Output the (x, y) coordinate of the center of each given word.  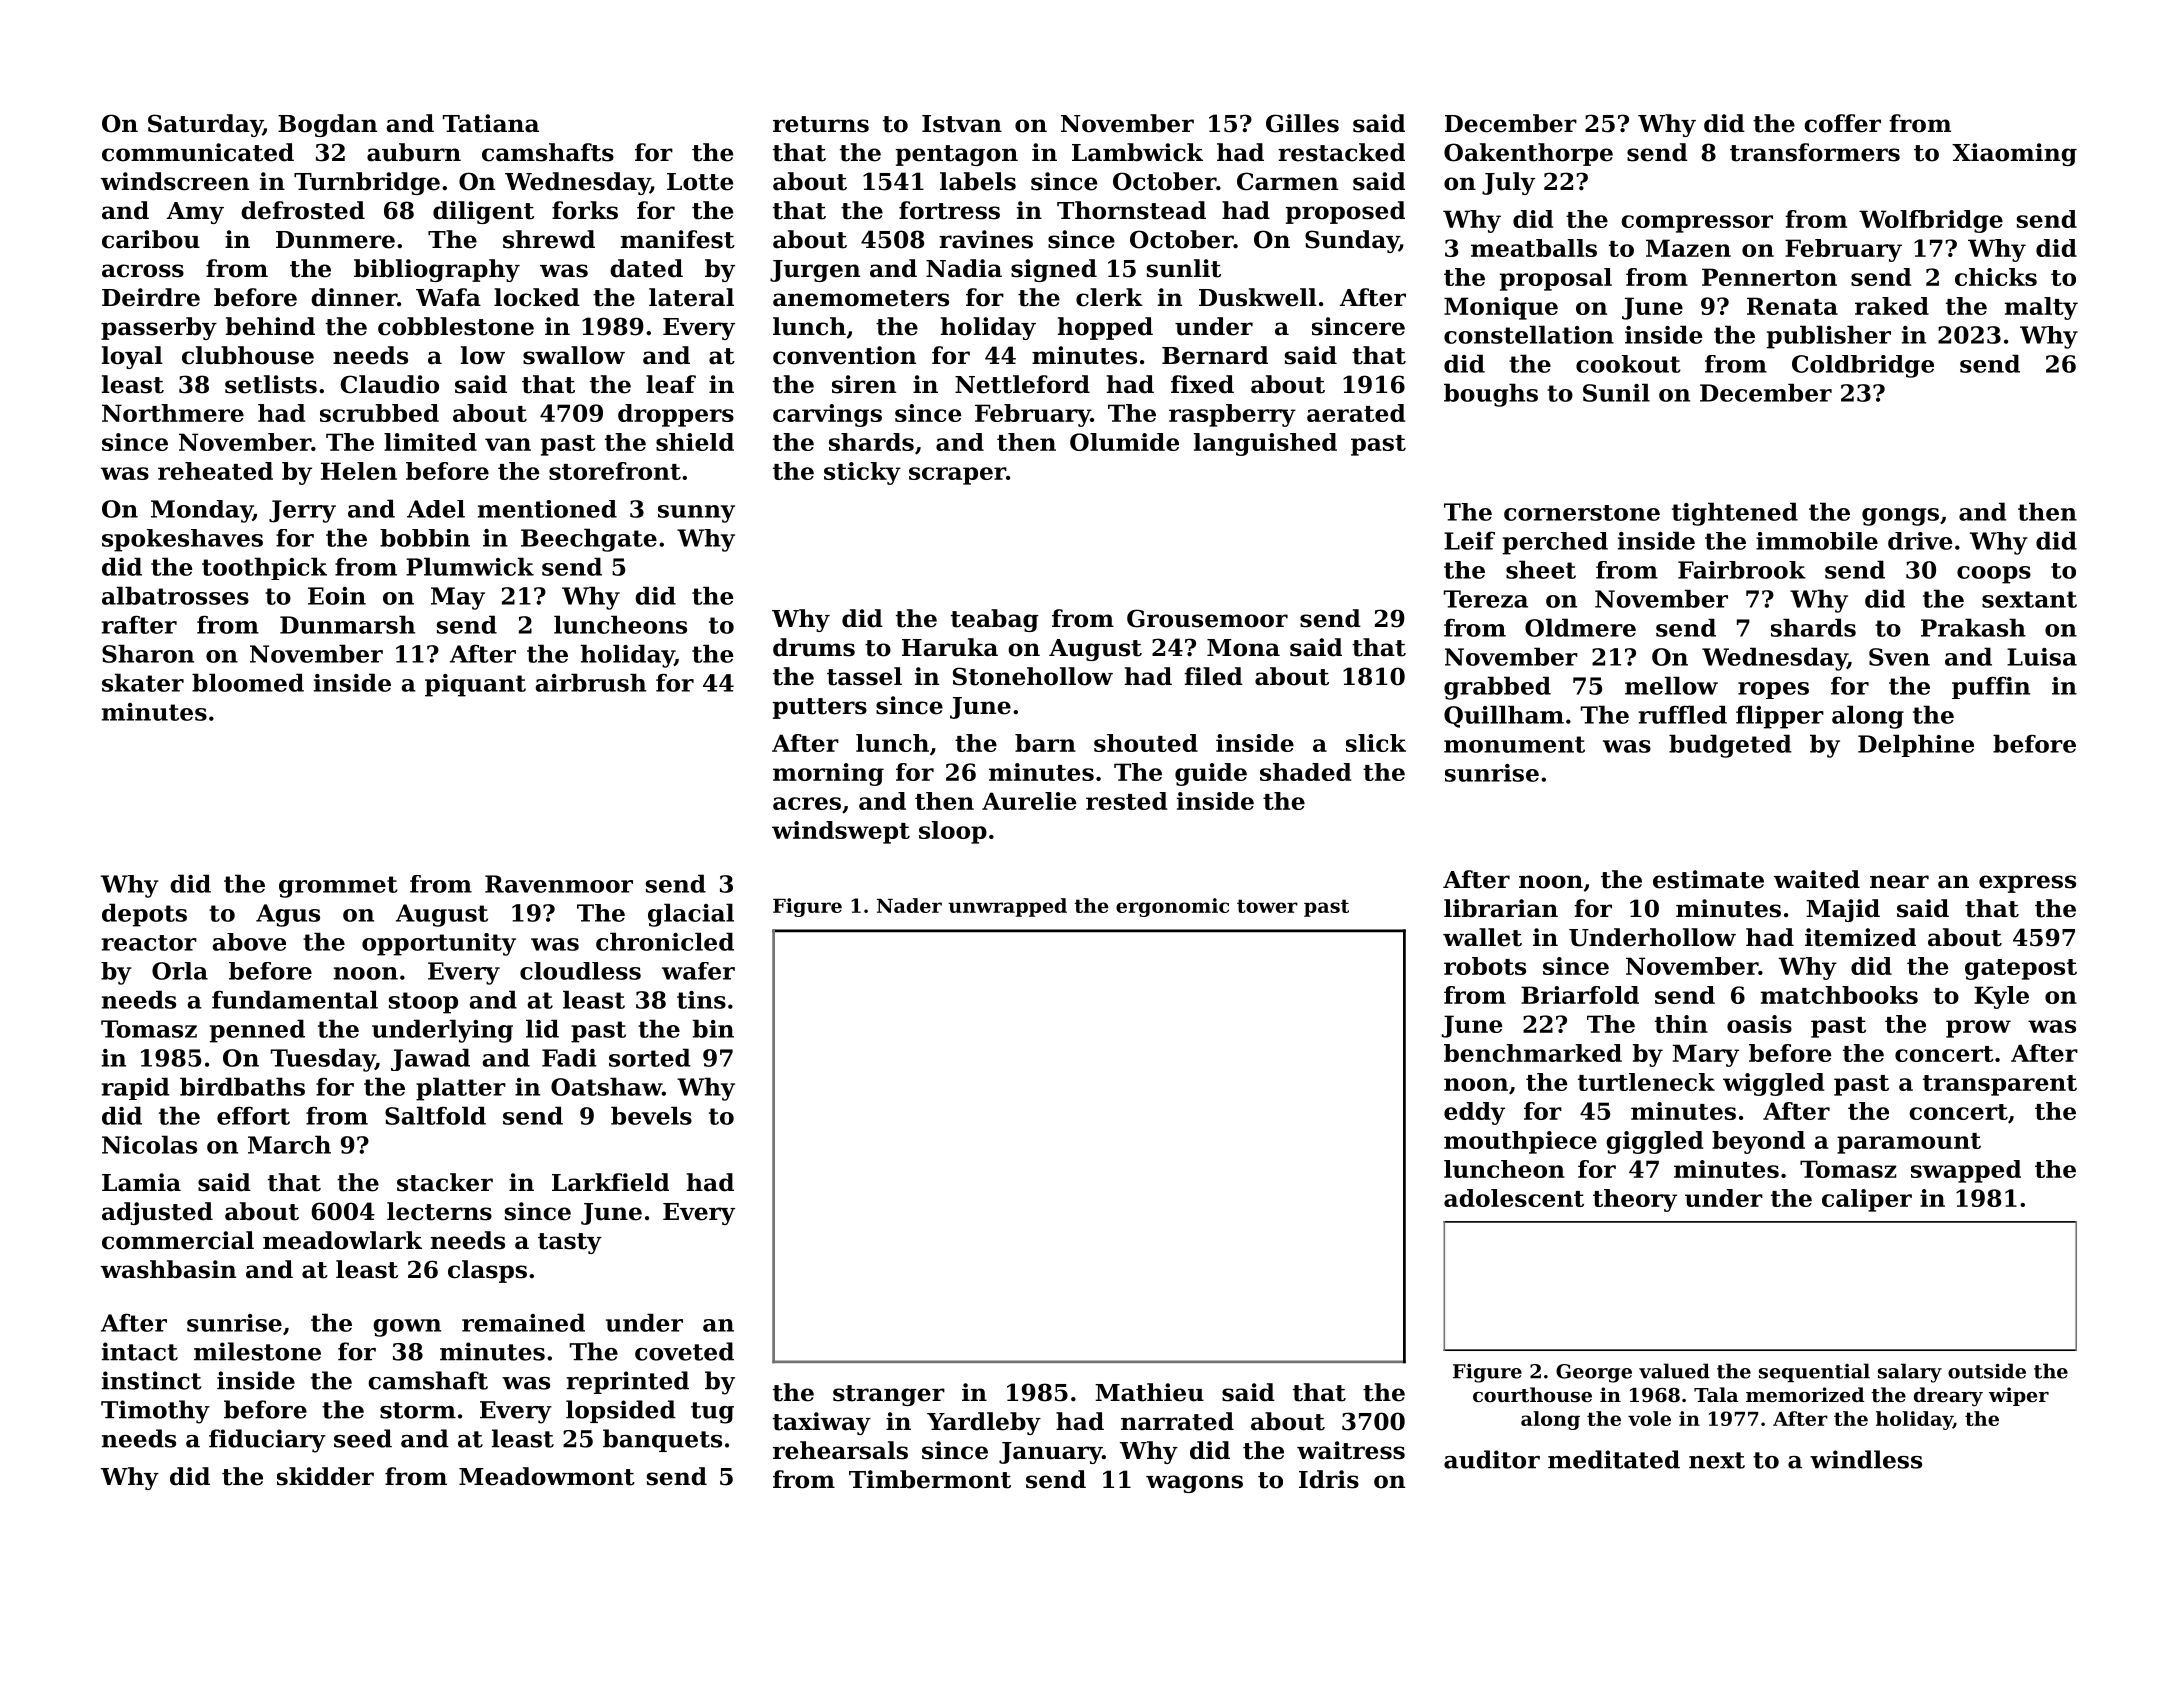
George (1594, 1373)
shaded (1305, 772)
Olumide (1124, 442)
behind (270, 326)
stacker (445, 1182)
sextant (2029, 599)
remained (523, 1322)
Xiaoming (2014, 154)
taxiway (822, 1423)
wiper (2019, 1396)
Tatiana (491, 123)
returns (821, 124)
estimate (1708, 879)
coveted (684, 1351)
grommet (338, 887)
